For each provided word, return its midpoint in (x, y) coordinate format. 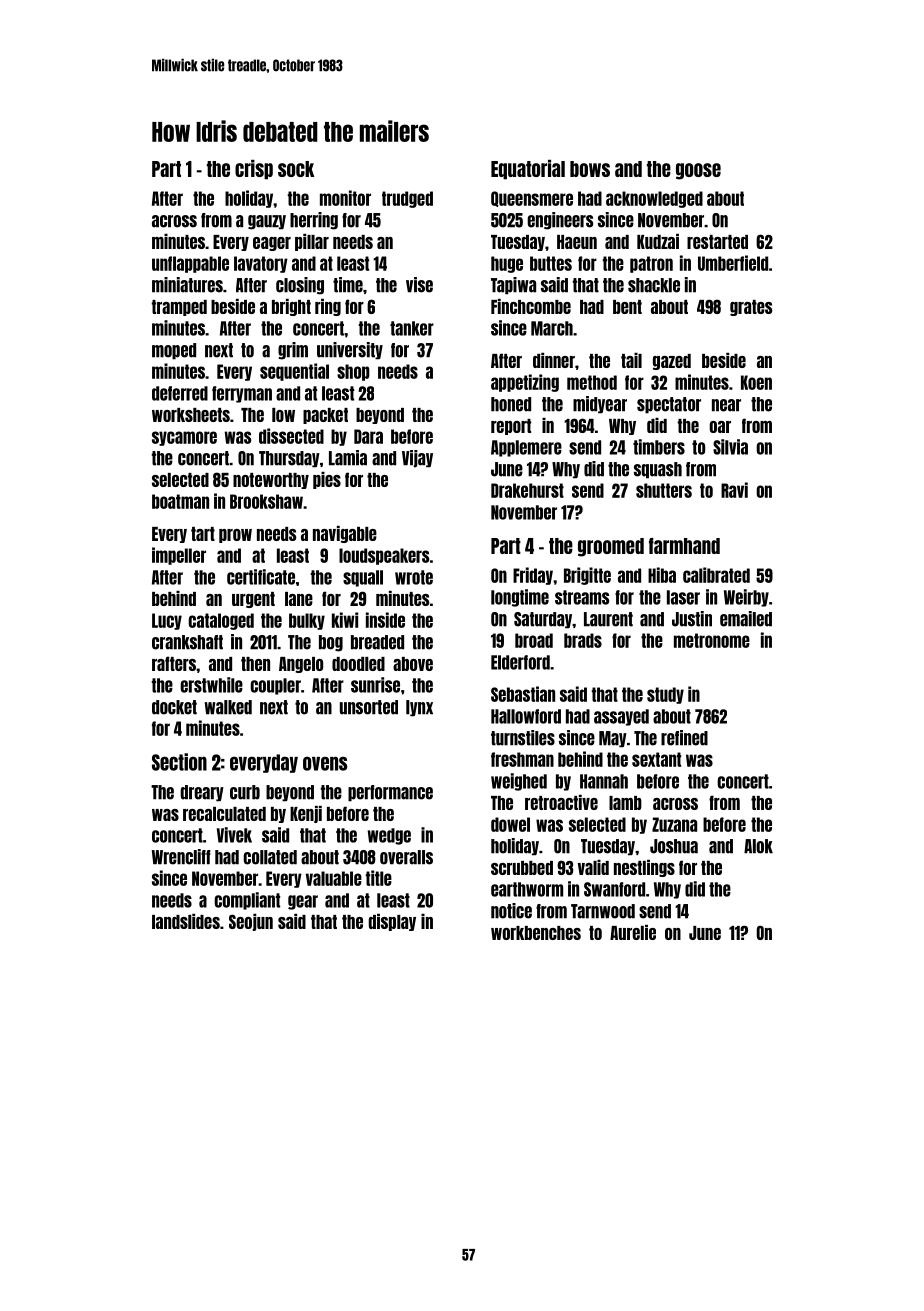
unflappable (190, 264)
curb (245, 792)
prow (235, 536)
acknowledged (654, 199)
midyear (600, 405)
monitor (345, 198)
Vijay (417, 459)
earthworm (527, 889)
